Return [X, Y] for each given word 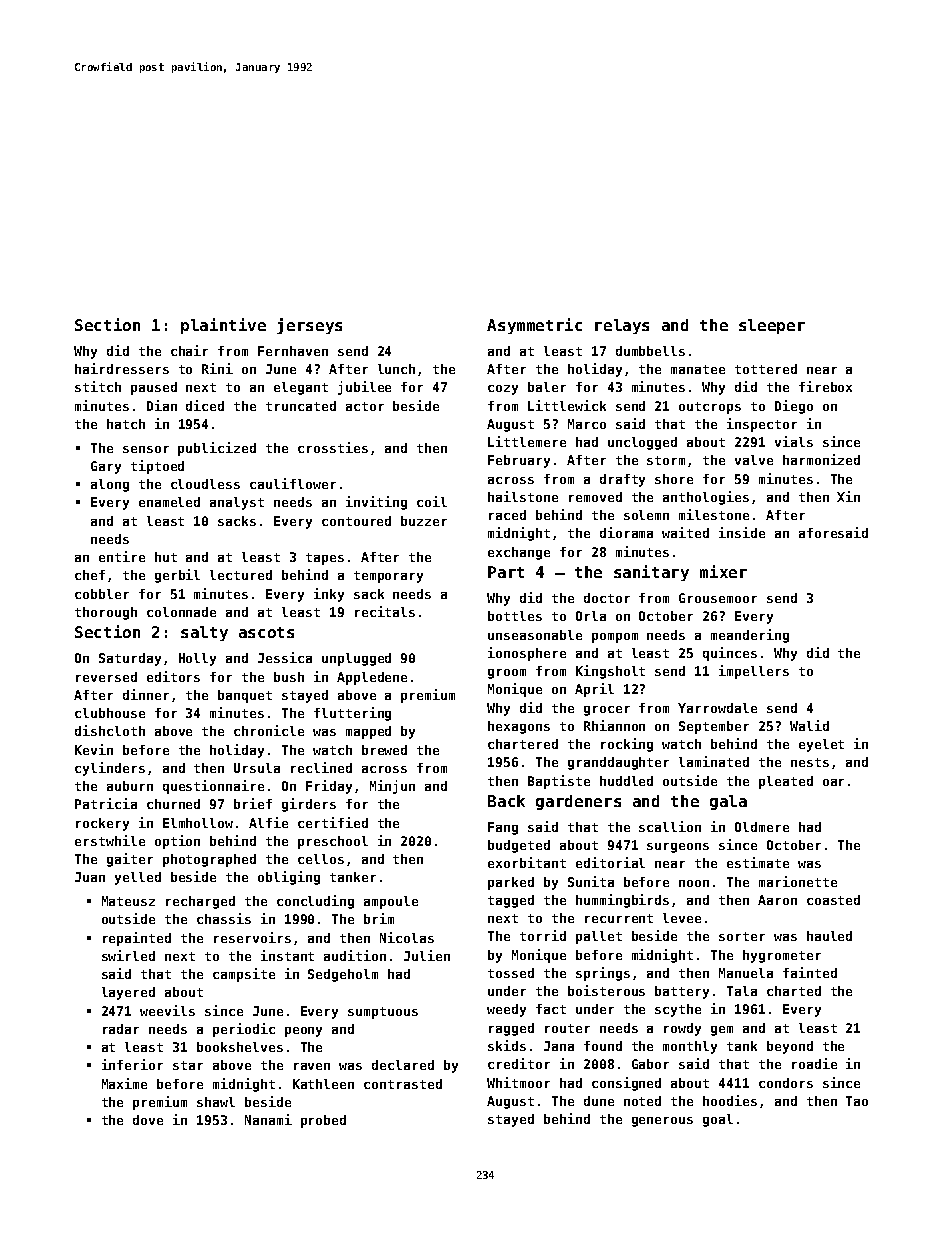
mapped [368, 732]
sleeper [772, 326]
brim [379, 918]
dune [599, 1101]
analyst [237, 503]
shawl [216, 1102]
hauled [829, 936]
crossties [333, 447]
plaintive [223, 326]
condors [786, 1083]
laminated [714, 761]
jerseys [309, 326]
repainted [137, 939]
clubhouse [110, 713]
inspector [762, 425]
